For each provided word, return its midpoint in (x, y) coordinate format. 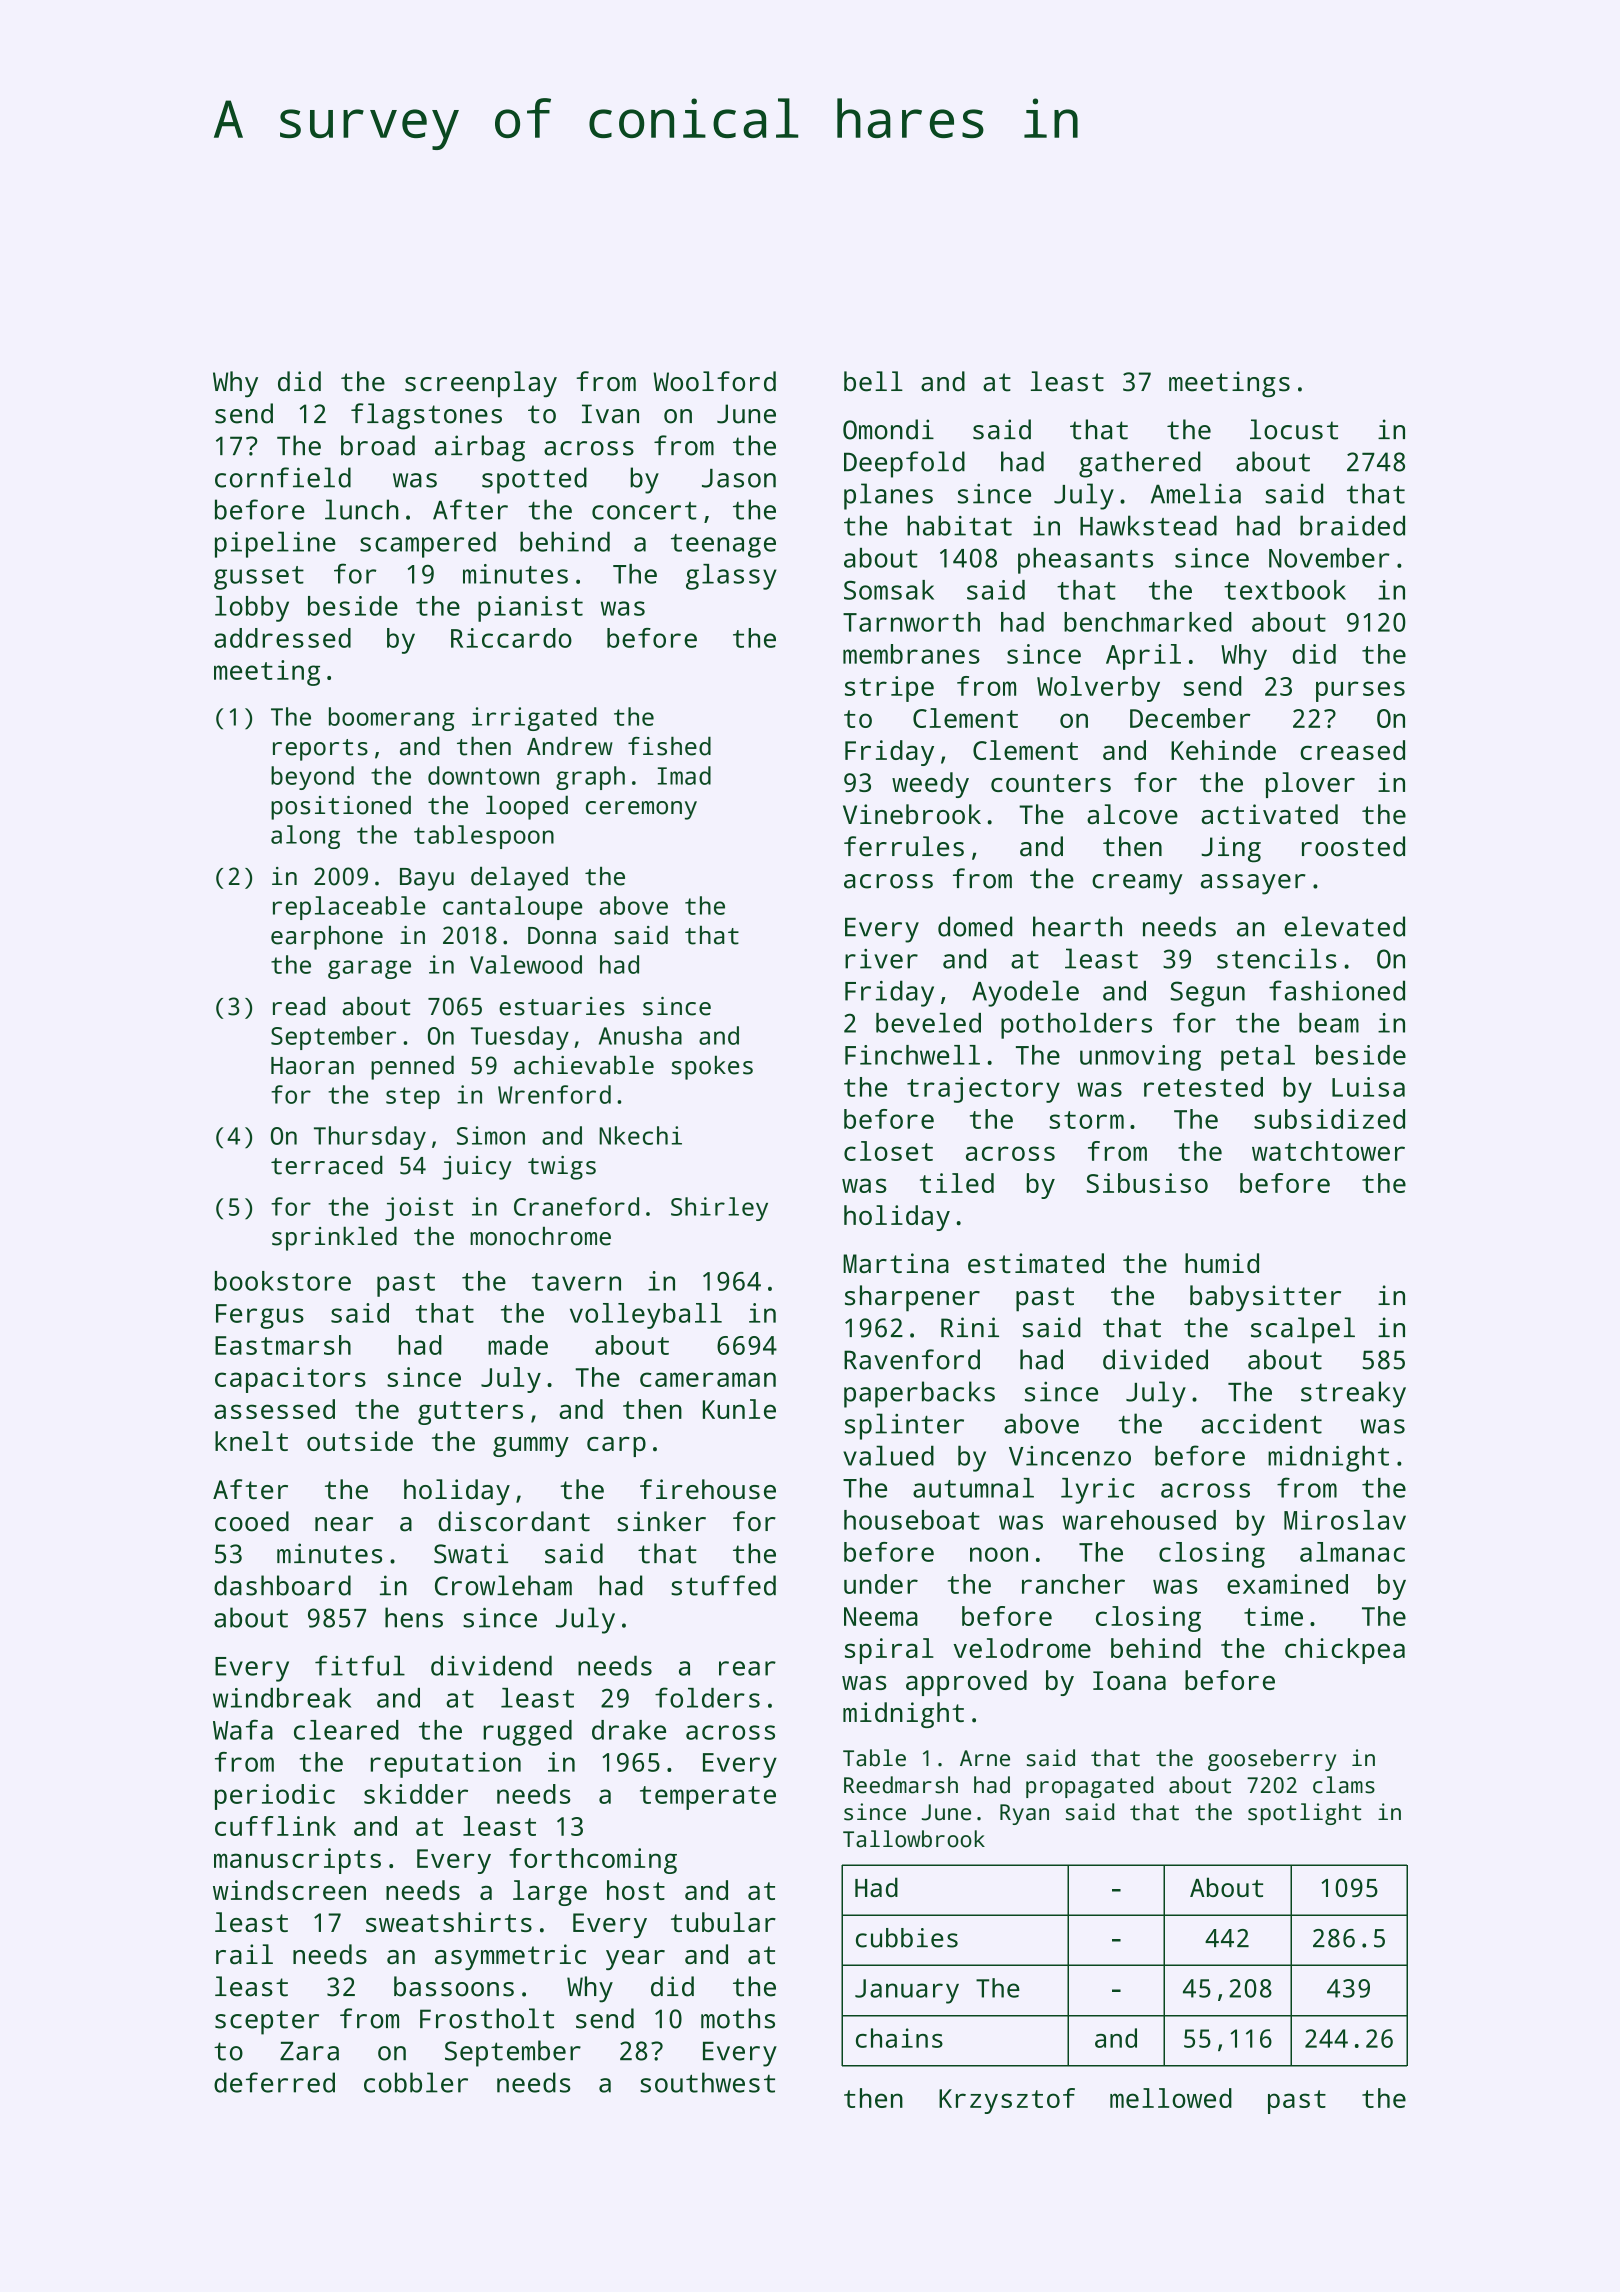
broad (378, 445)
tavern (576, 1282)
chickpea (1345, 1651)
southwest (707, 2082)
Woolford (715, 381)
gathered (1140, 464)
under (881, 1584)
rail (244, 1954)
